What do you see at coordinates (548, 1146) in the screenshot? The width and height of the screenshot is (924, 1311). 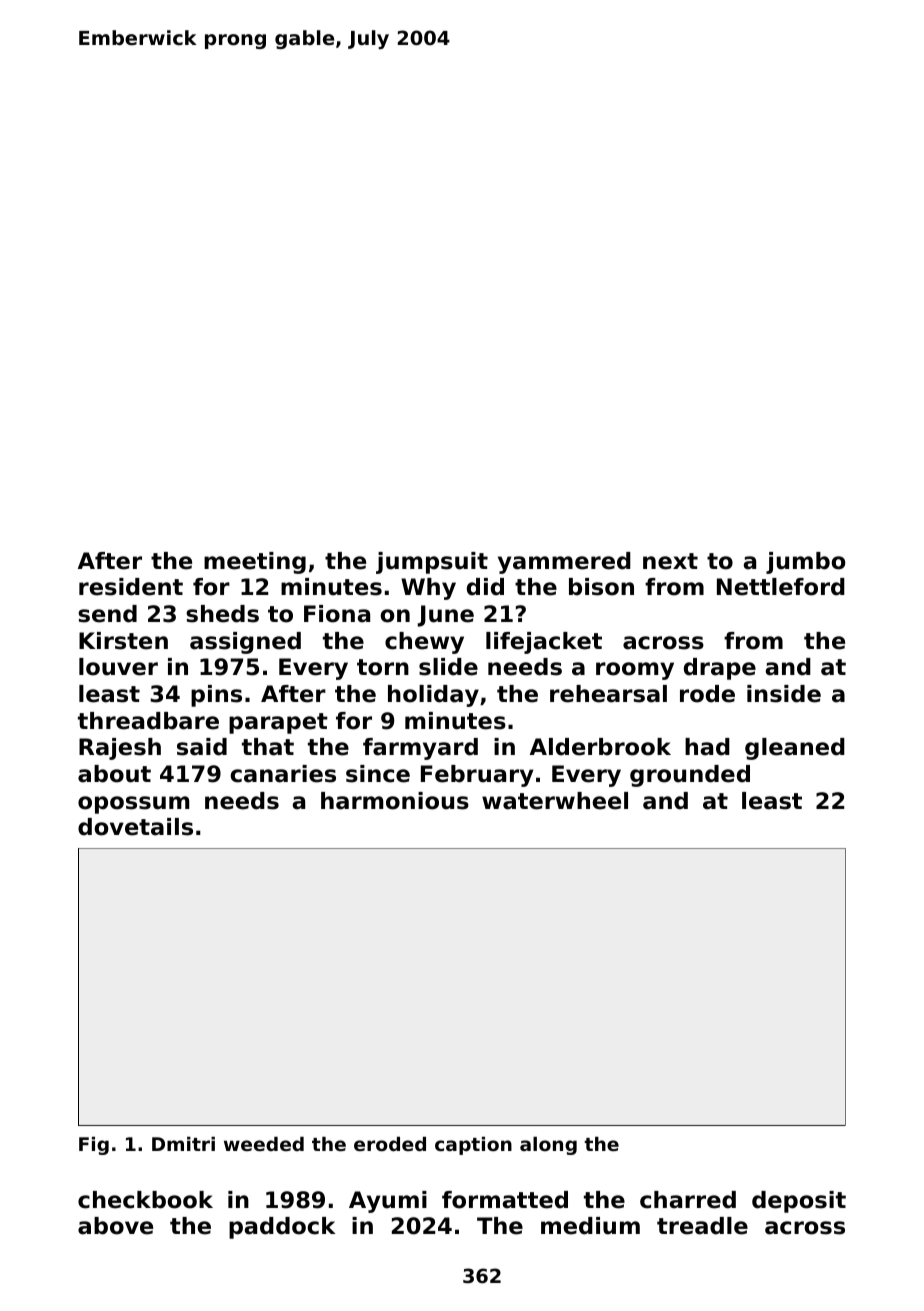 I see `along` at bounding box center [548, 1146].
